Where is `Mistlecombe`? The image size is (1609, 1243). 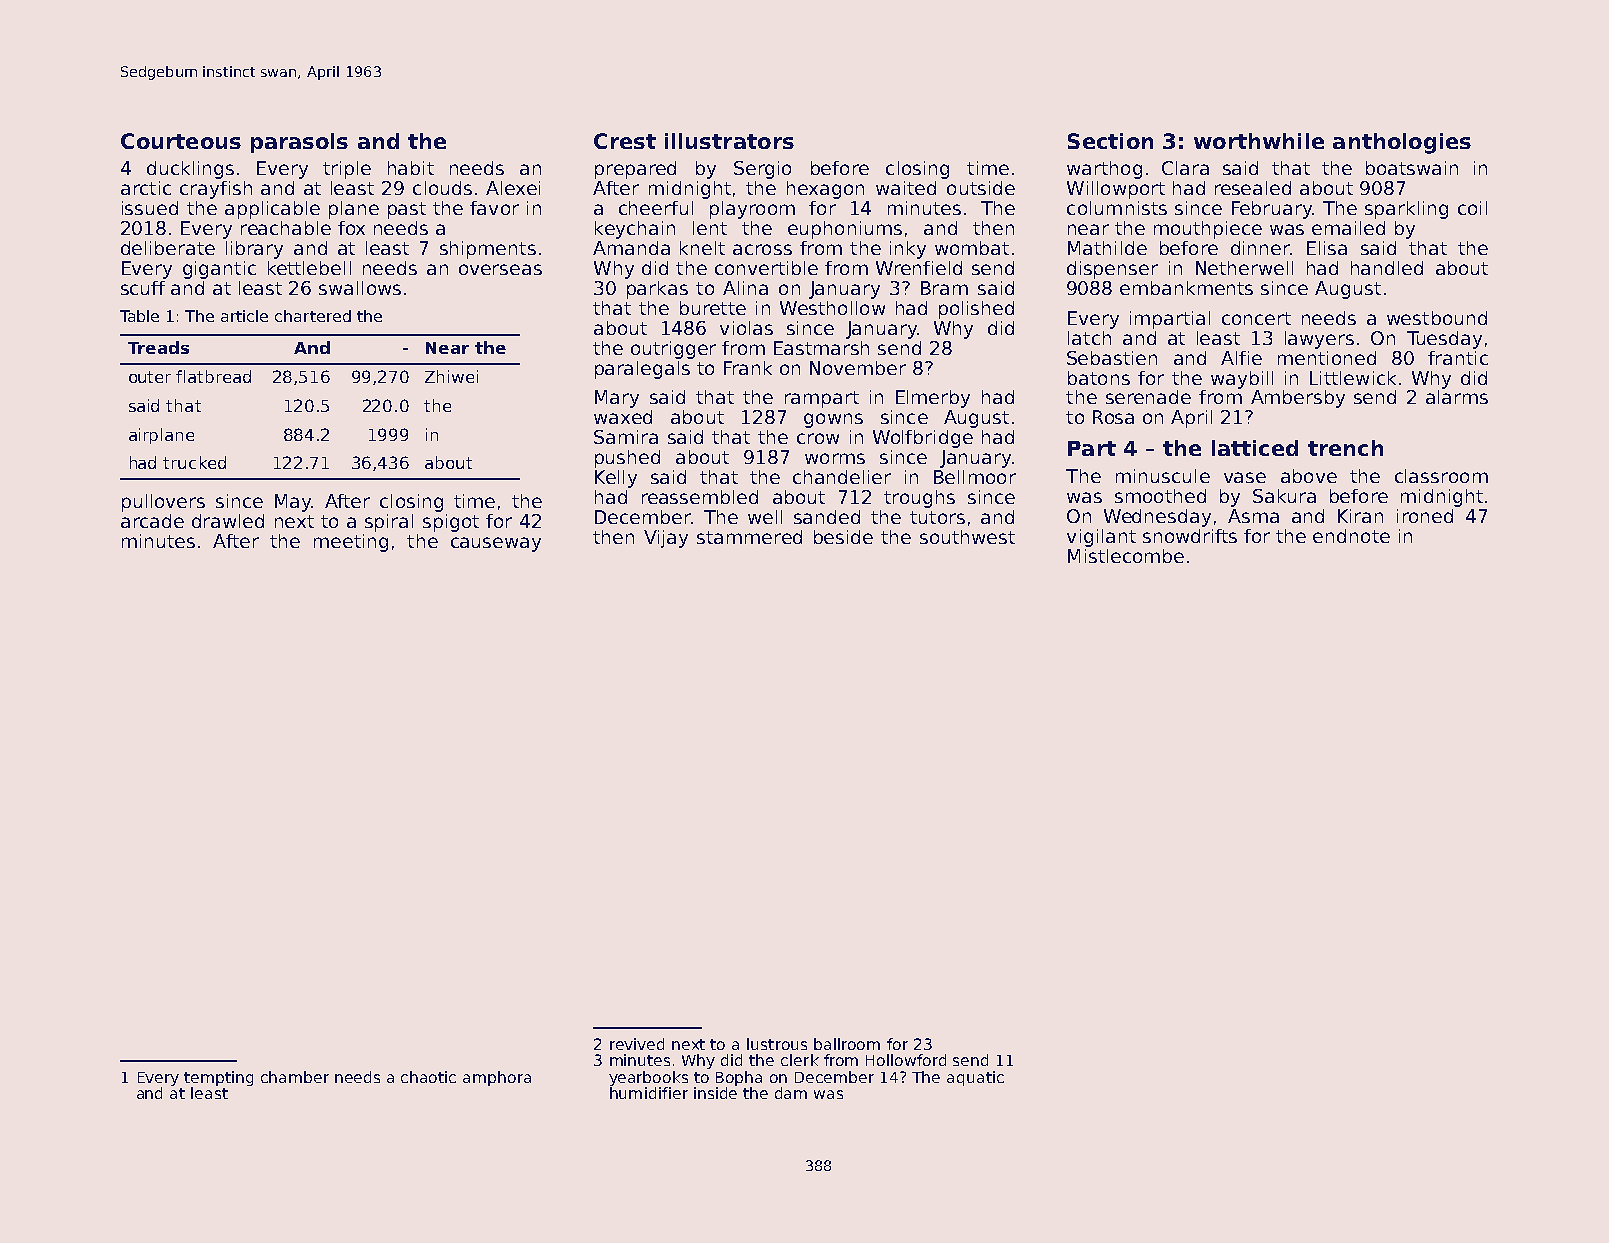
Mistlecombe is located at coordinates (1126, 556).
